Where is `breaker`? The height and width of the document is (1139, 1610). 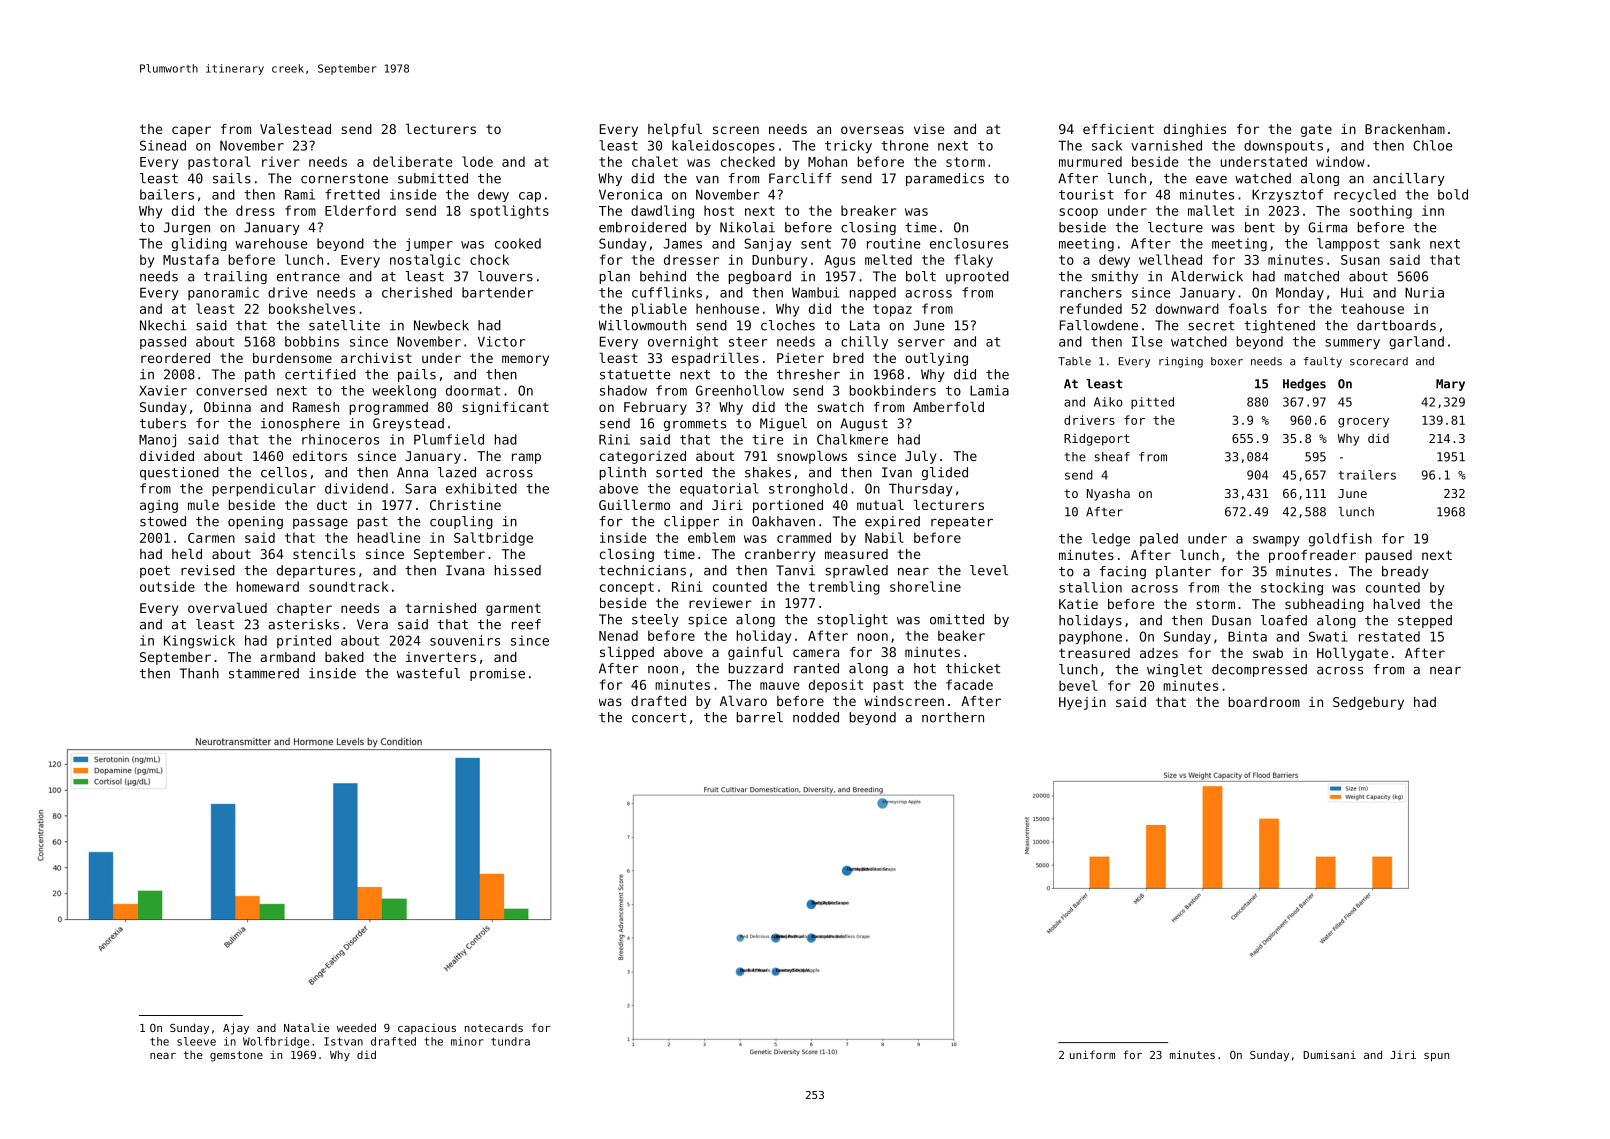 breaker is located at coordinates (869, 210).
